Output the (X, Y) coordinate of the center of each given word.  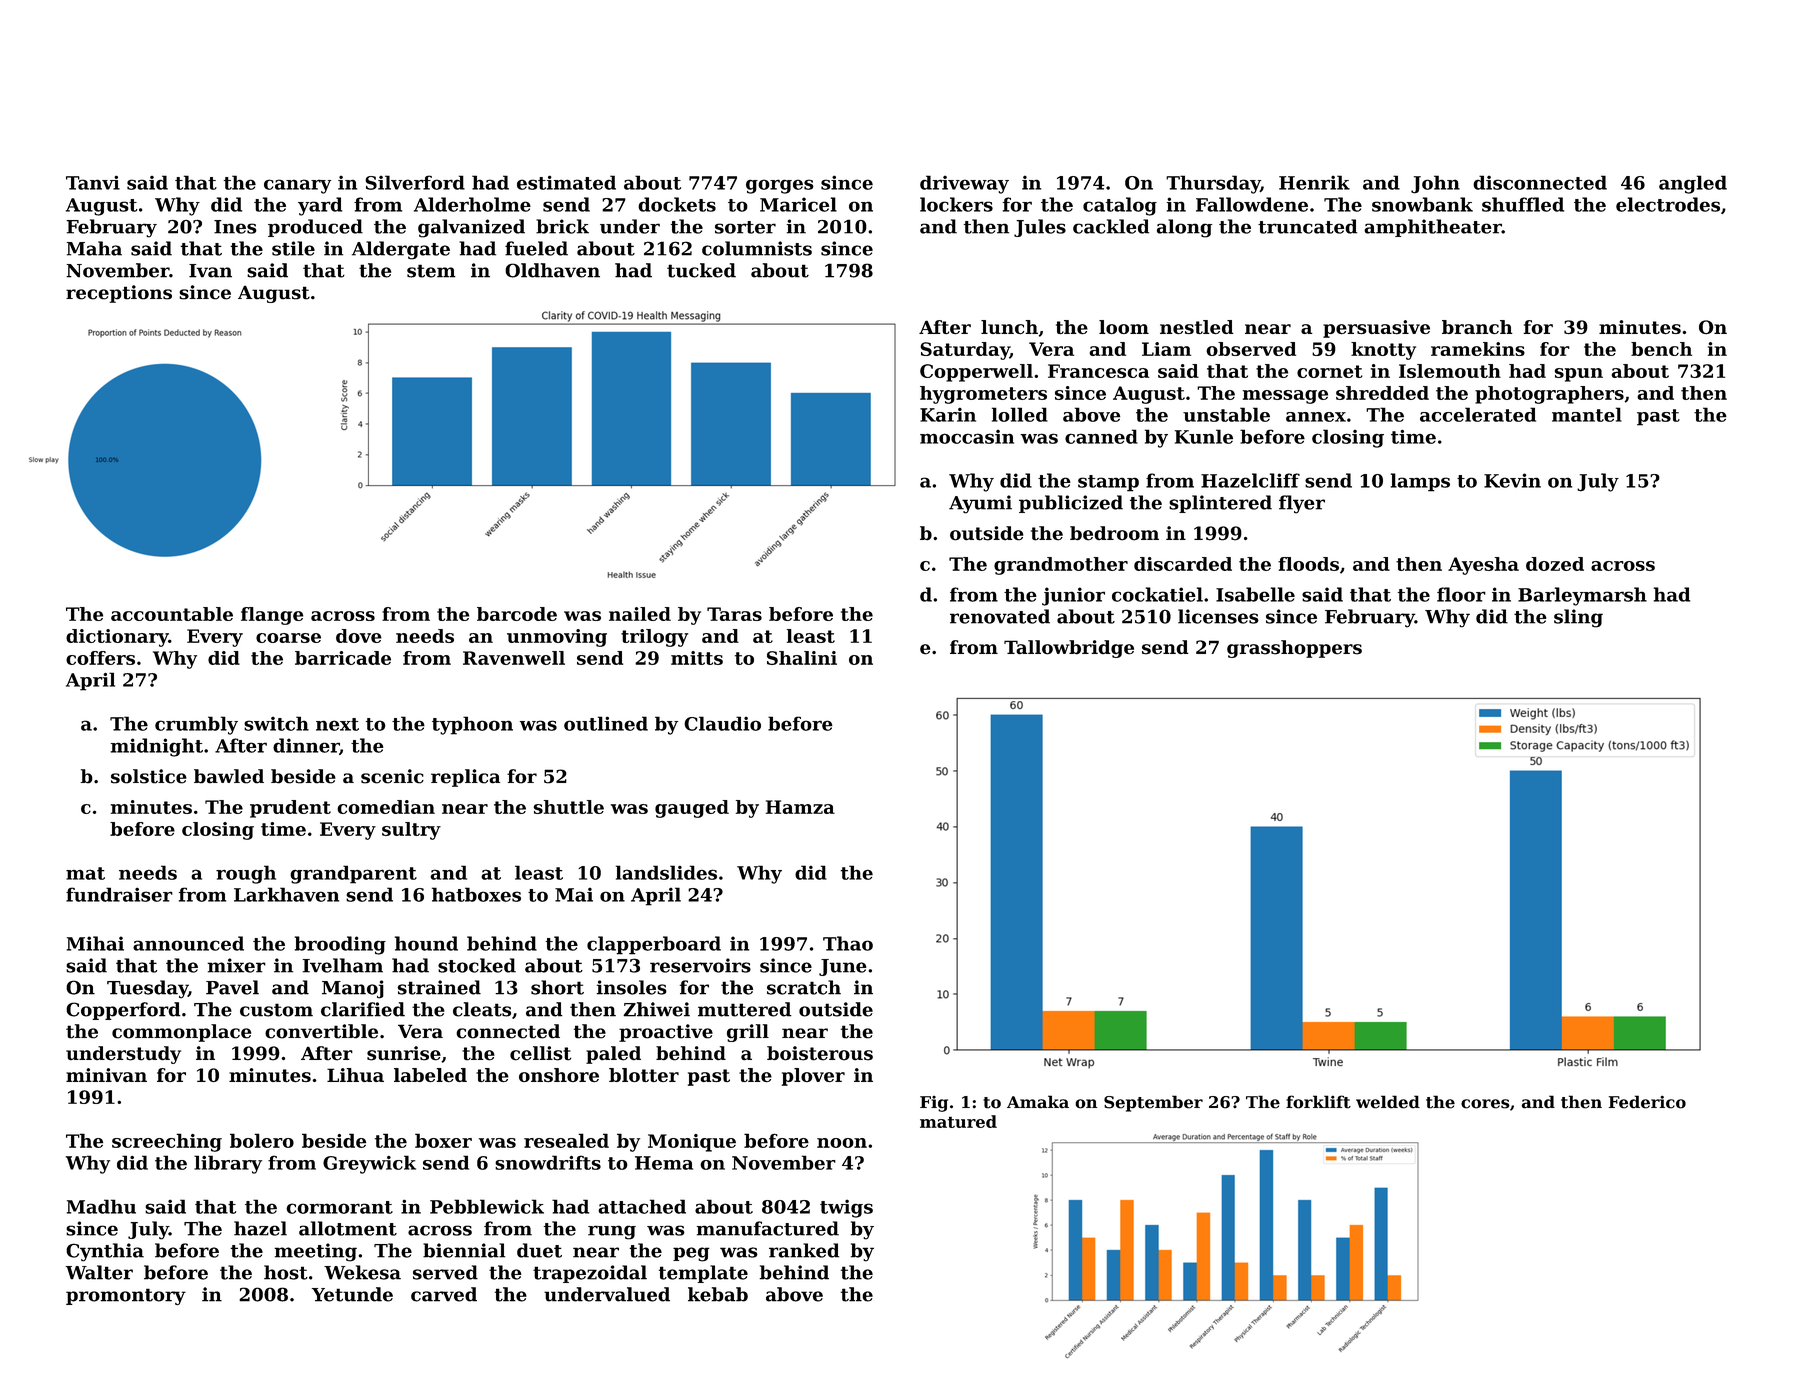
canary (297, 186)
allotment (348, 1228)
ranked (804, 1250)
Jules (1040, 228)
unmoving (557, 638)
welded (1388, 1102)
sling (1578, 618)
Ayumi (980, 504)
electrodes (1668, 204)
